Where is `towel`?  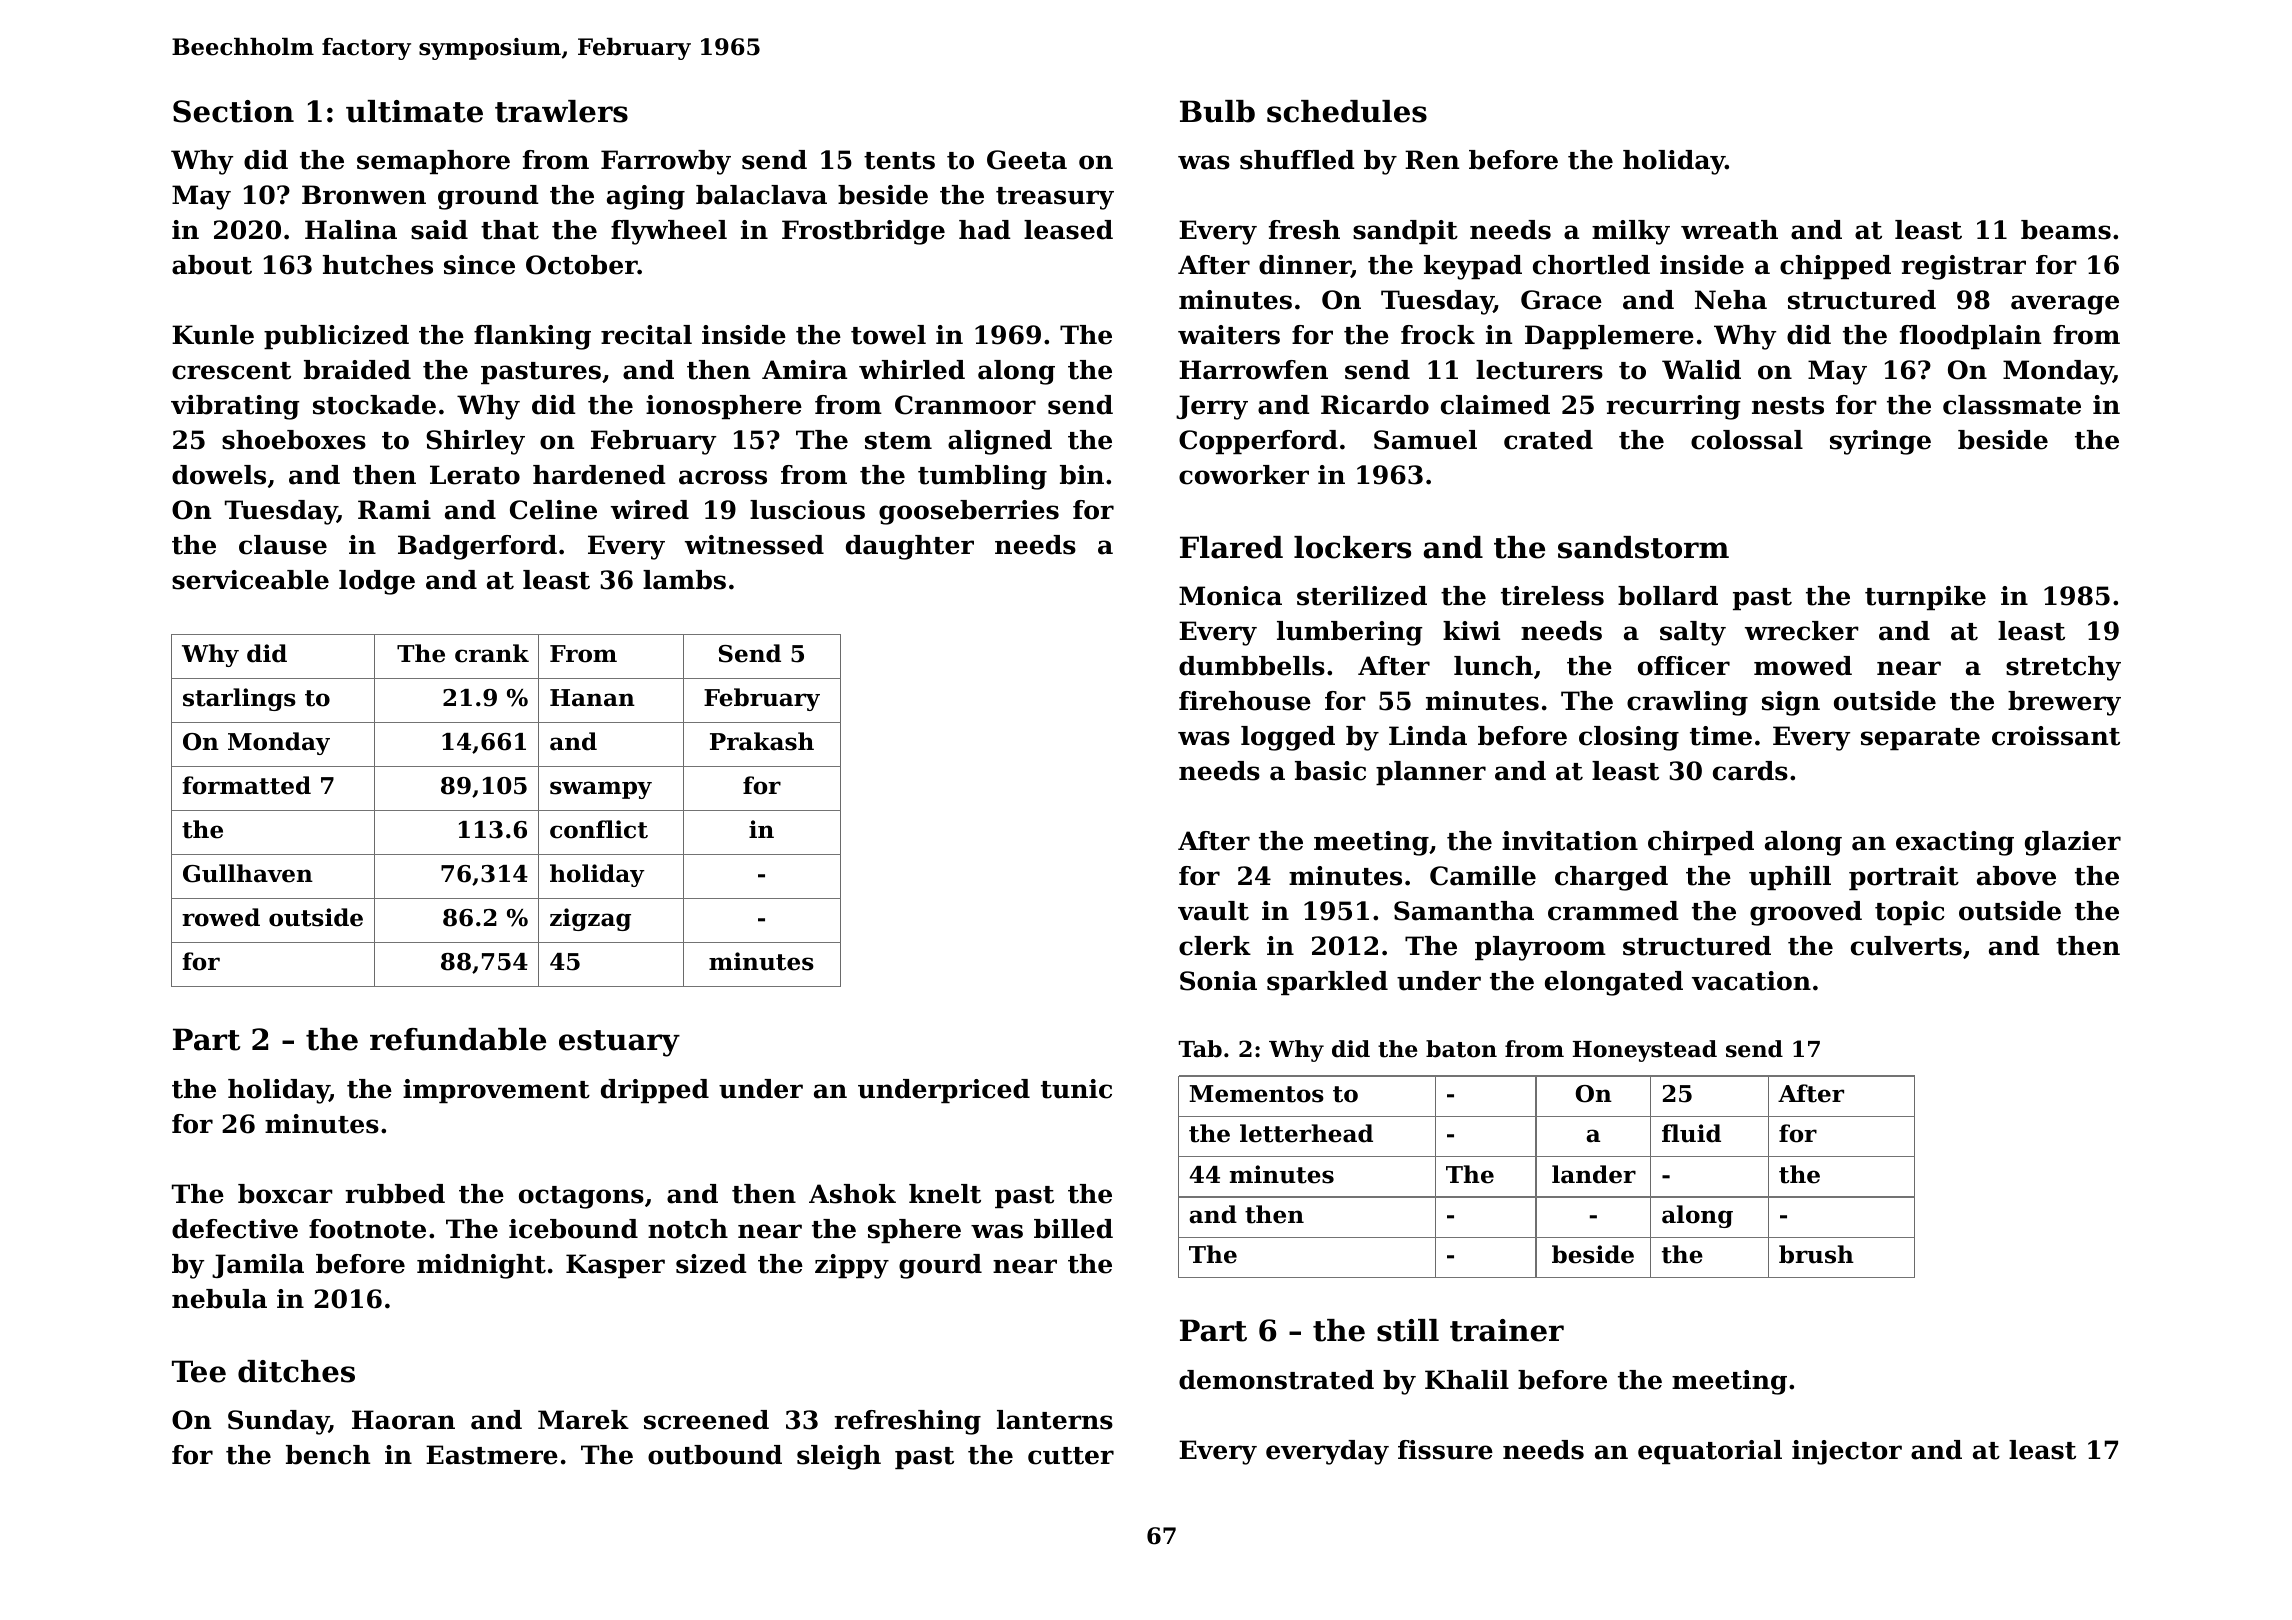 towel is located at coordinates (888, 335).
